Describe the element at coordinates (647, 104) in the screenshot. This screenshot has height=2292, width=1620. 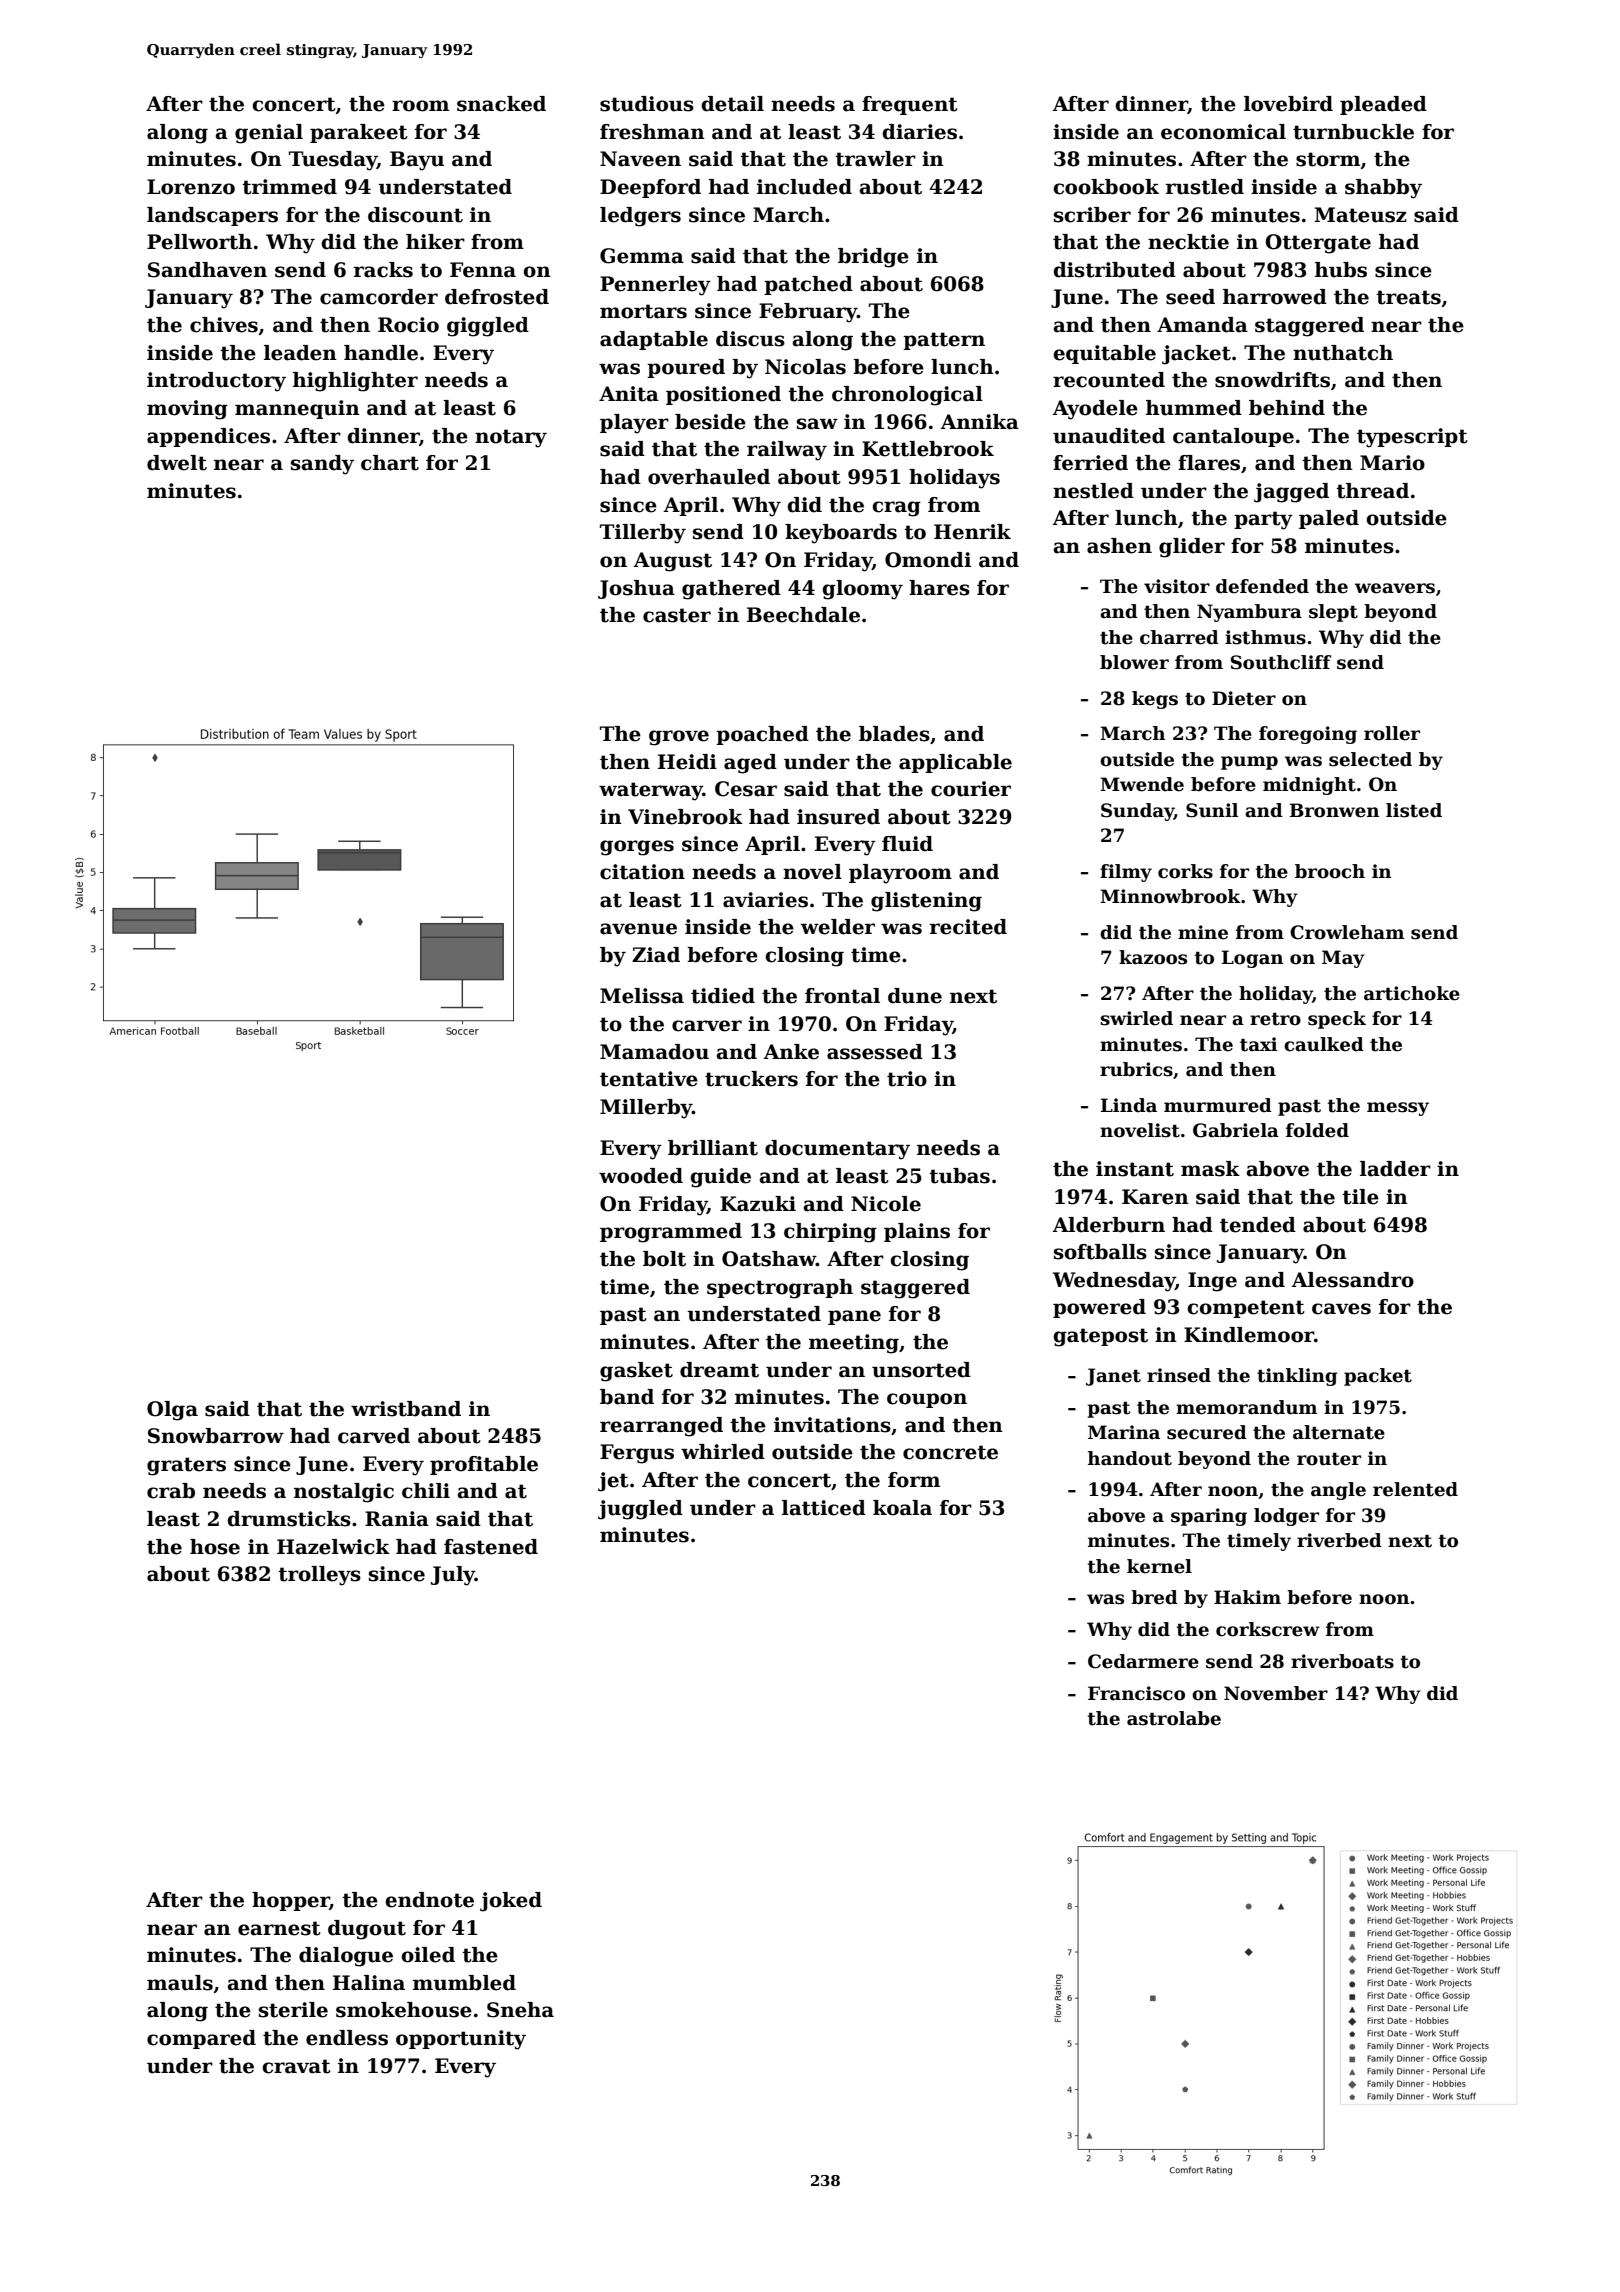
I see `studious` at that location.
